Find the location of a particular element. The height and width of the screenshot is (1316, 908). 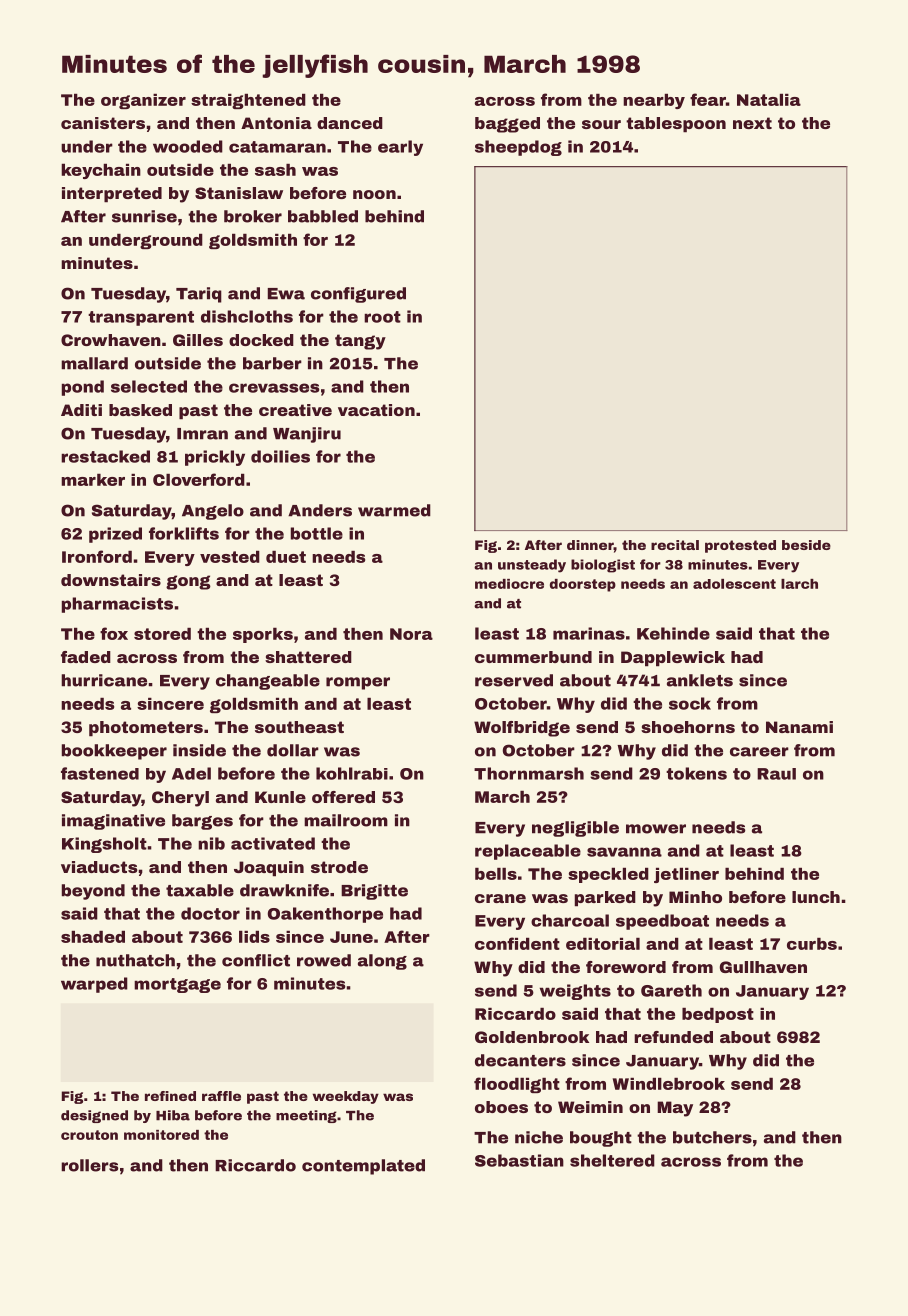

Raul is located at coordinates (776, 774).
